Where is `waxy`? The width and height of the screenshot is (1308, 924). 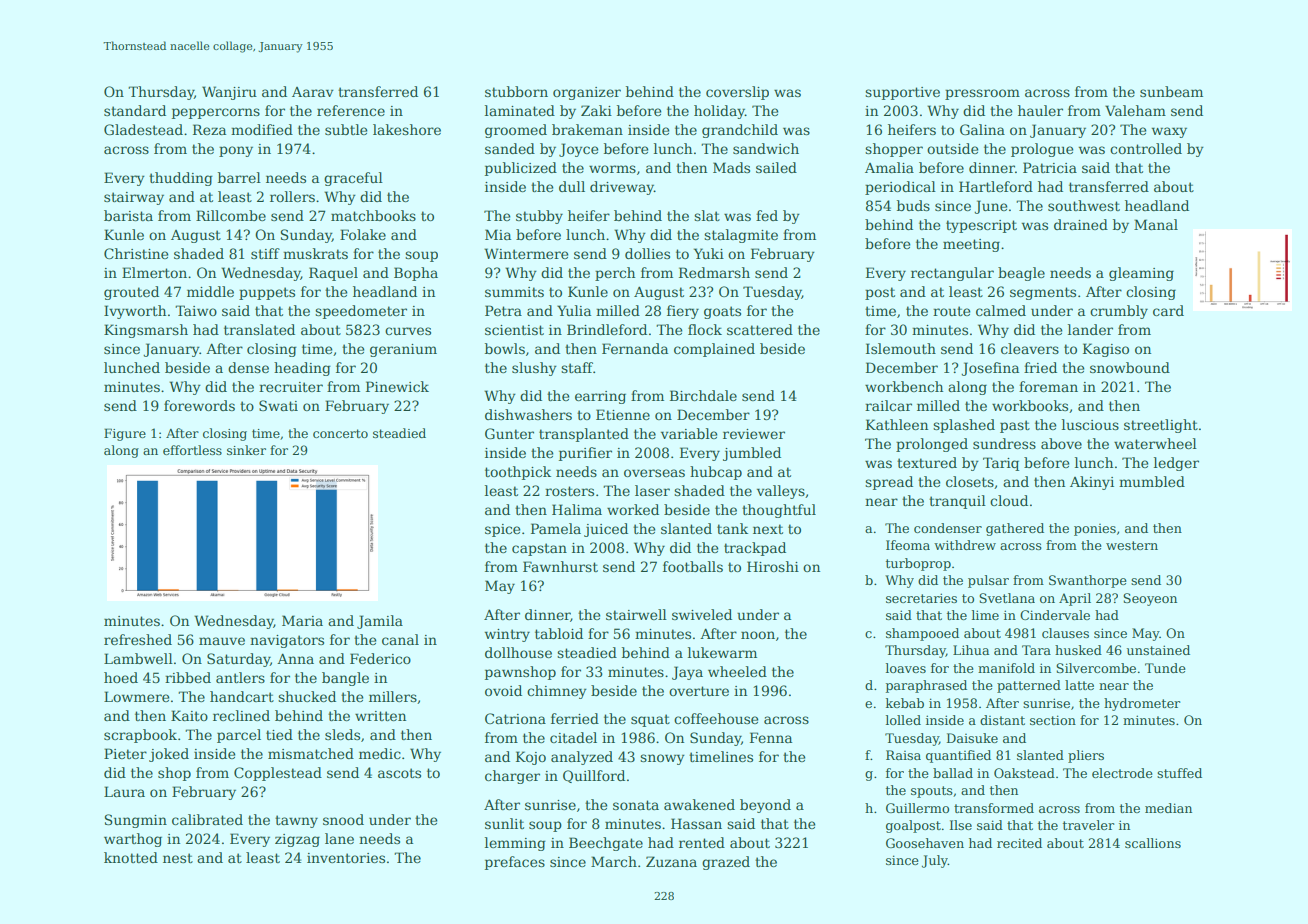
waxy is located at coordinates (1169, 132).
